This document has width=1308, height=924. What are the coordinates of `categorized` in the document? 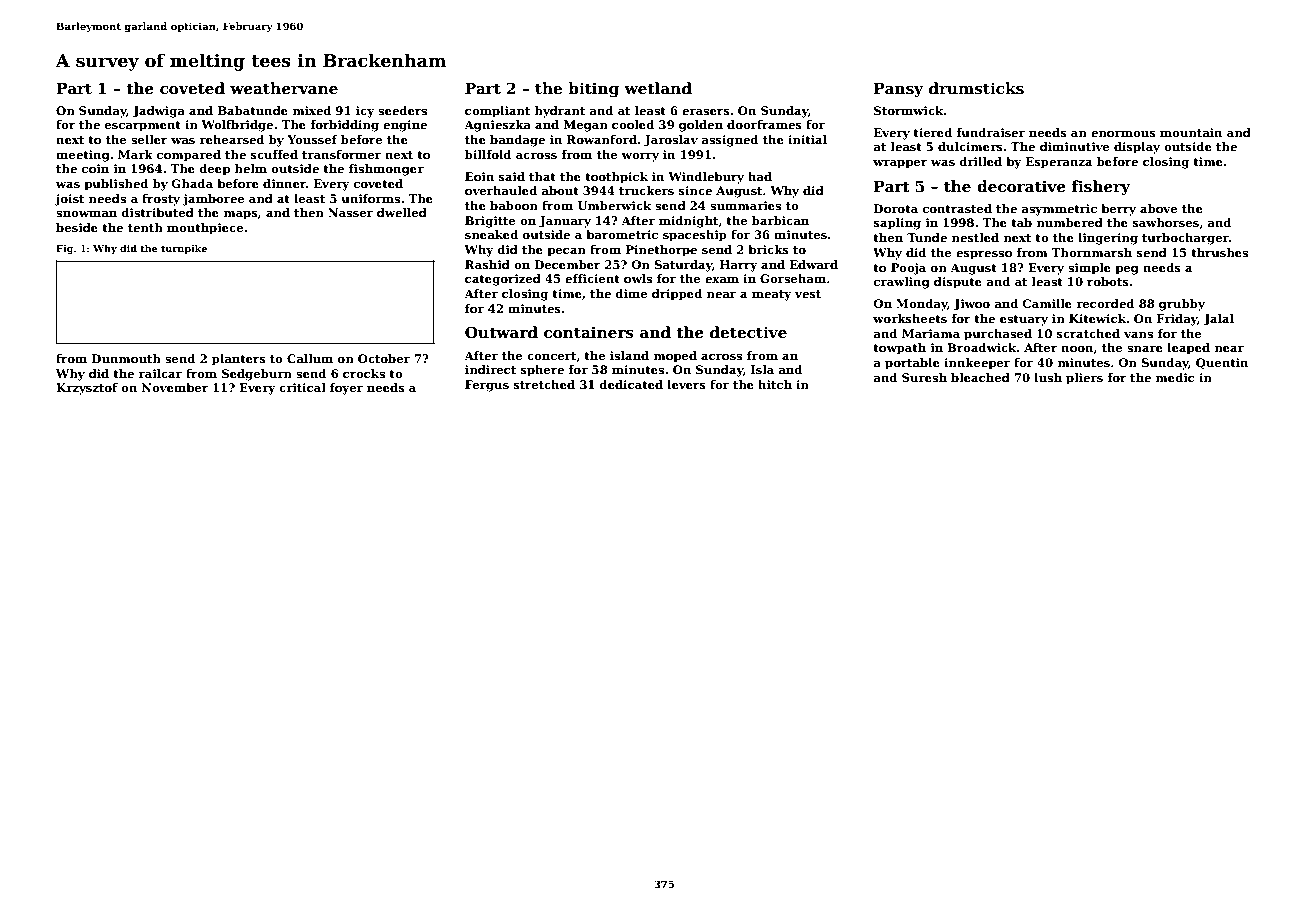 It's located at (503, 280).
